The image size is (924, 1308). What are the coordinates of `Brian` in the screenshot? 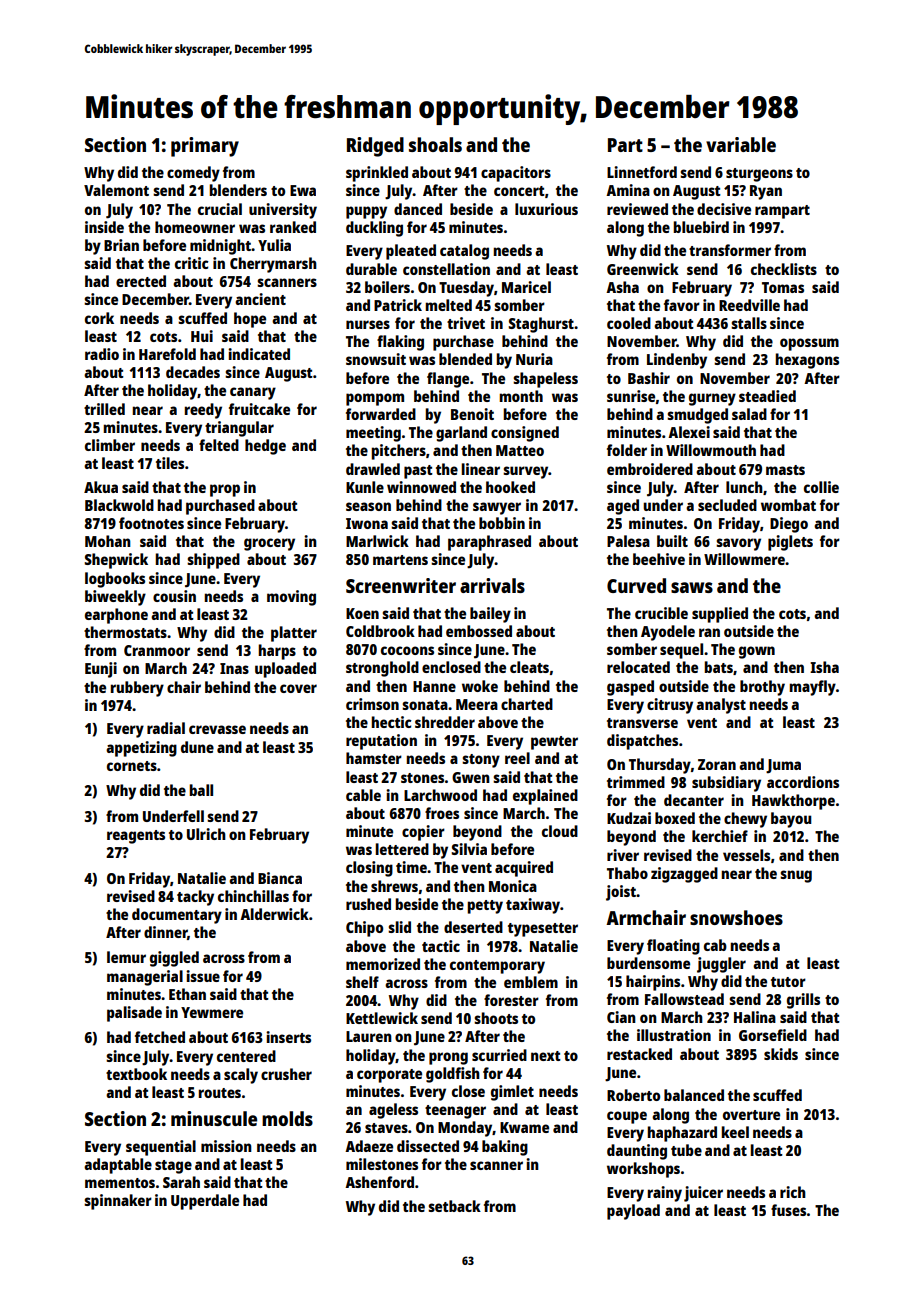 It's located at (121, 245).
